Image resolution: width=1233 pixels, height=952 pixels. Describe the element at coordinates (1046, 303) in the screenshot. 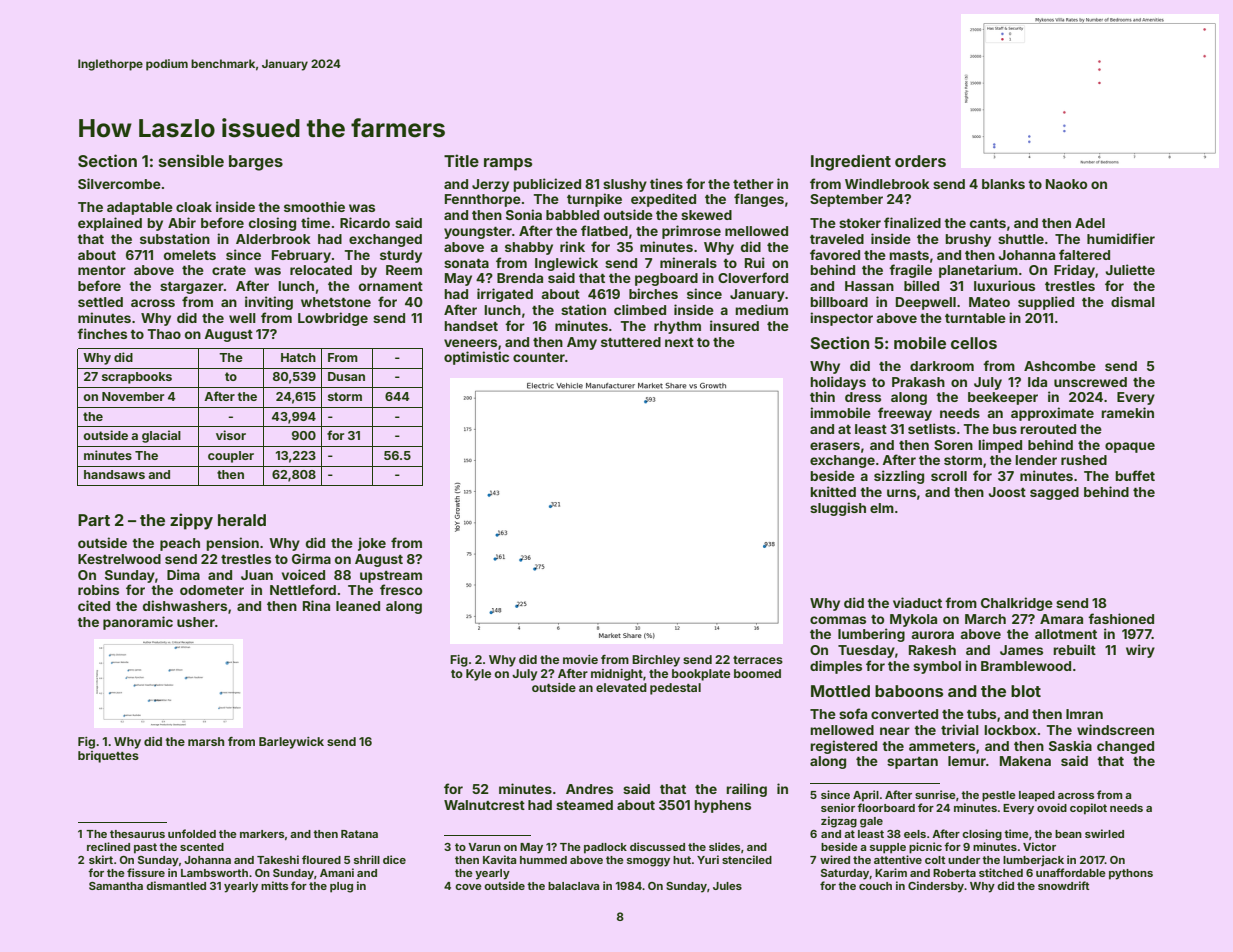

I see `supplied` at that location.
